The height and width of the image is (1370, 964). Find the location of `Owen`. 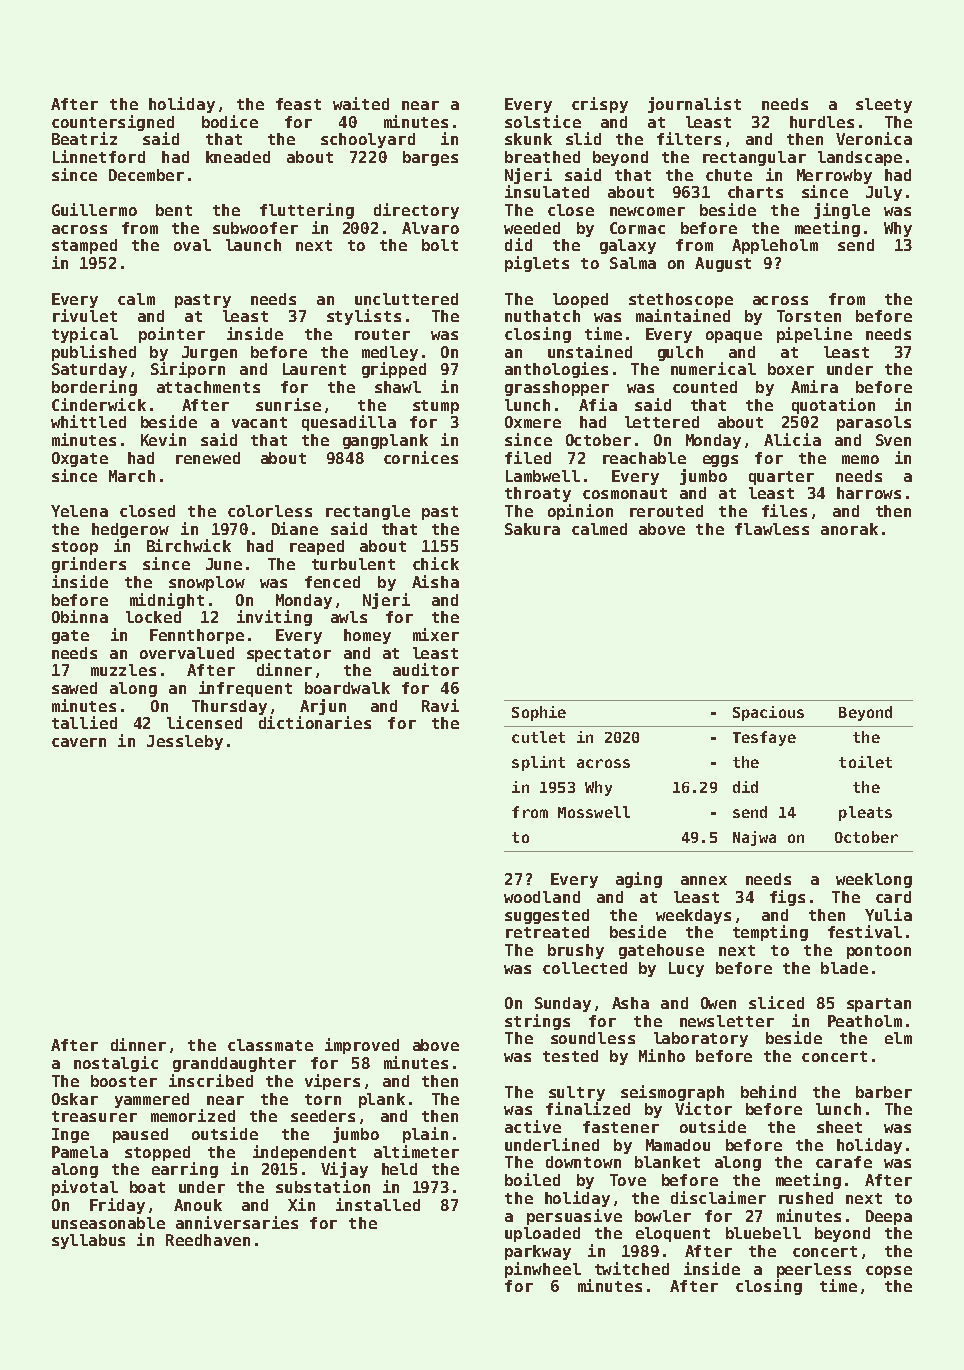

Owen is located at coordinates (718, 1003).
